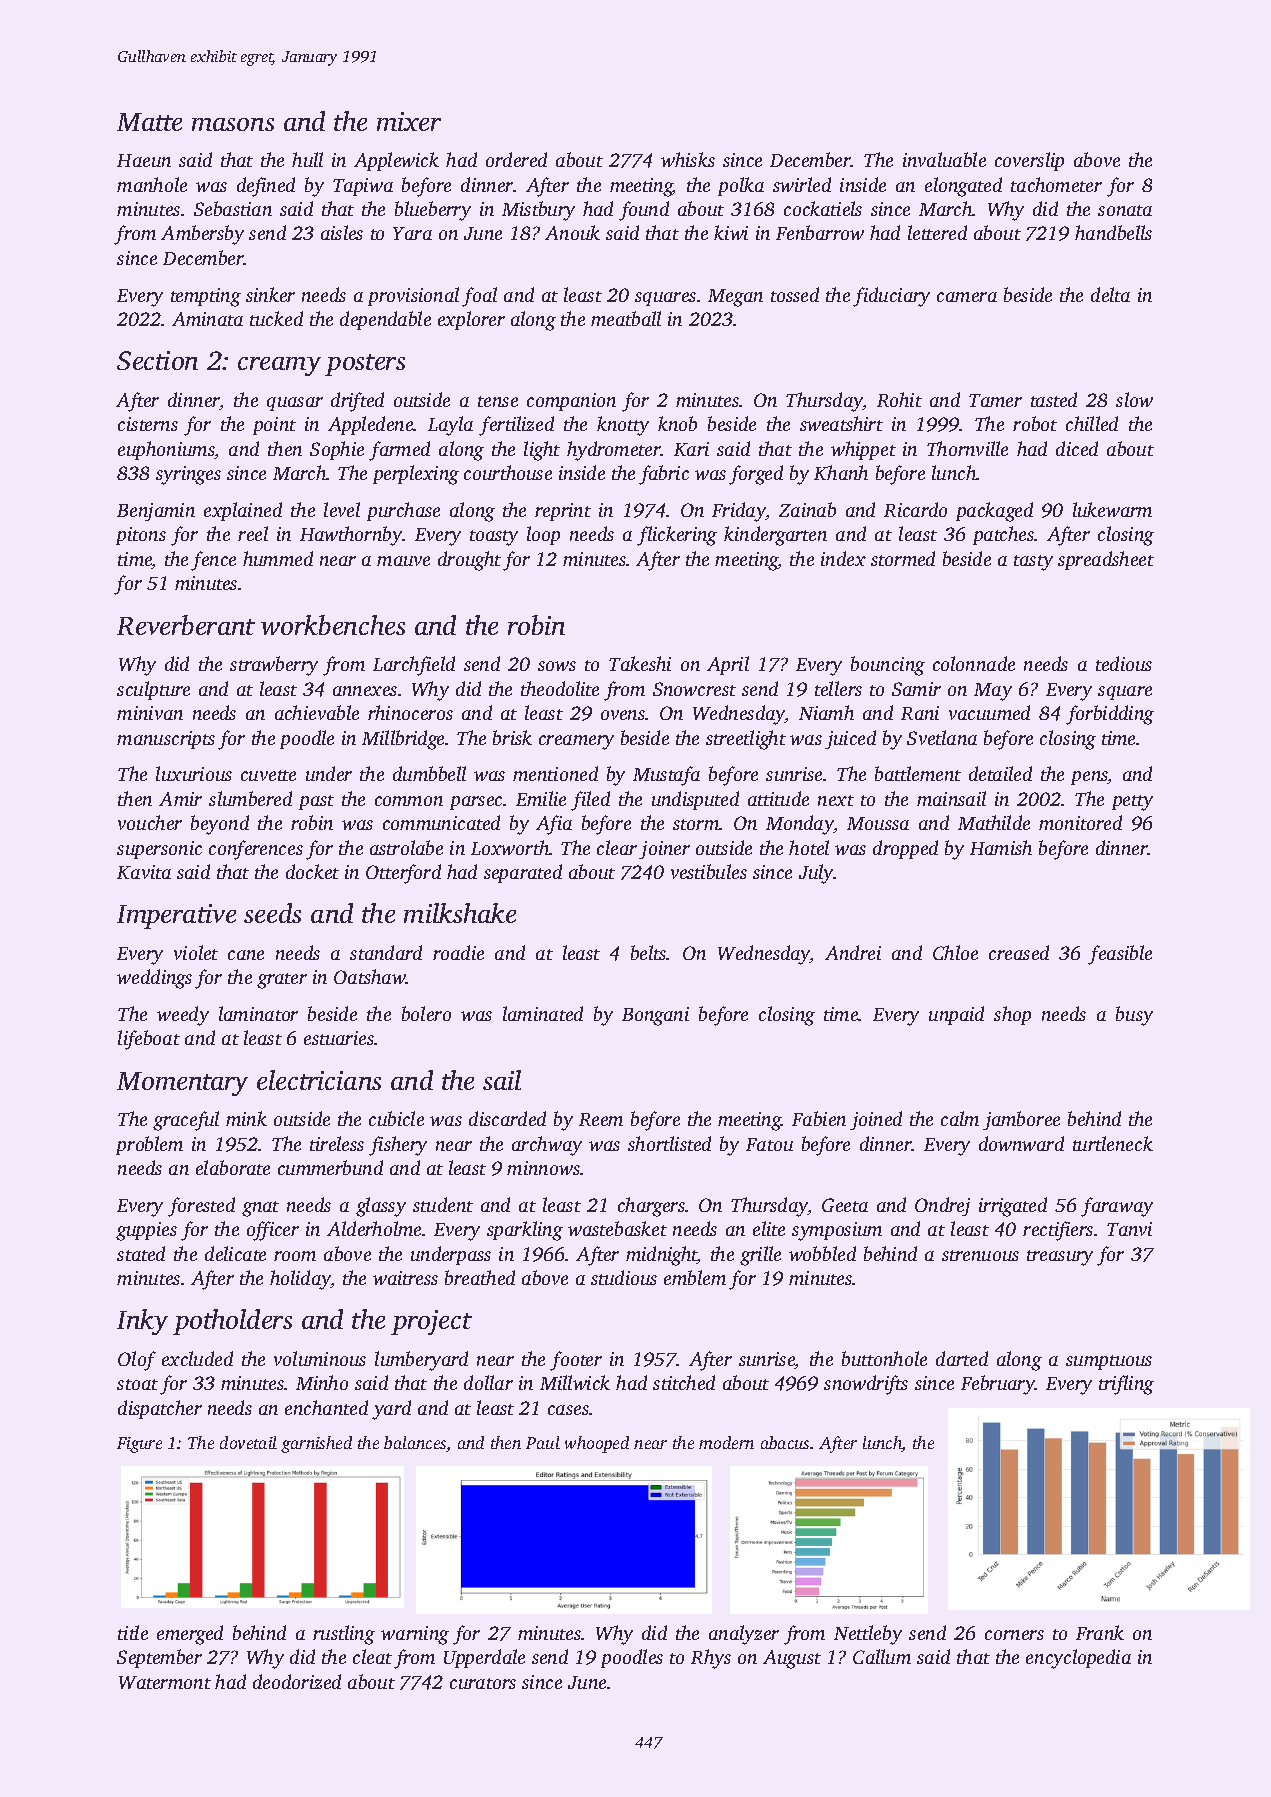  Describe the element at coordinates (176, 916) in the page. I see `Imperative` at that location.
